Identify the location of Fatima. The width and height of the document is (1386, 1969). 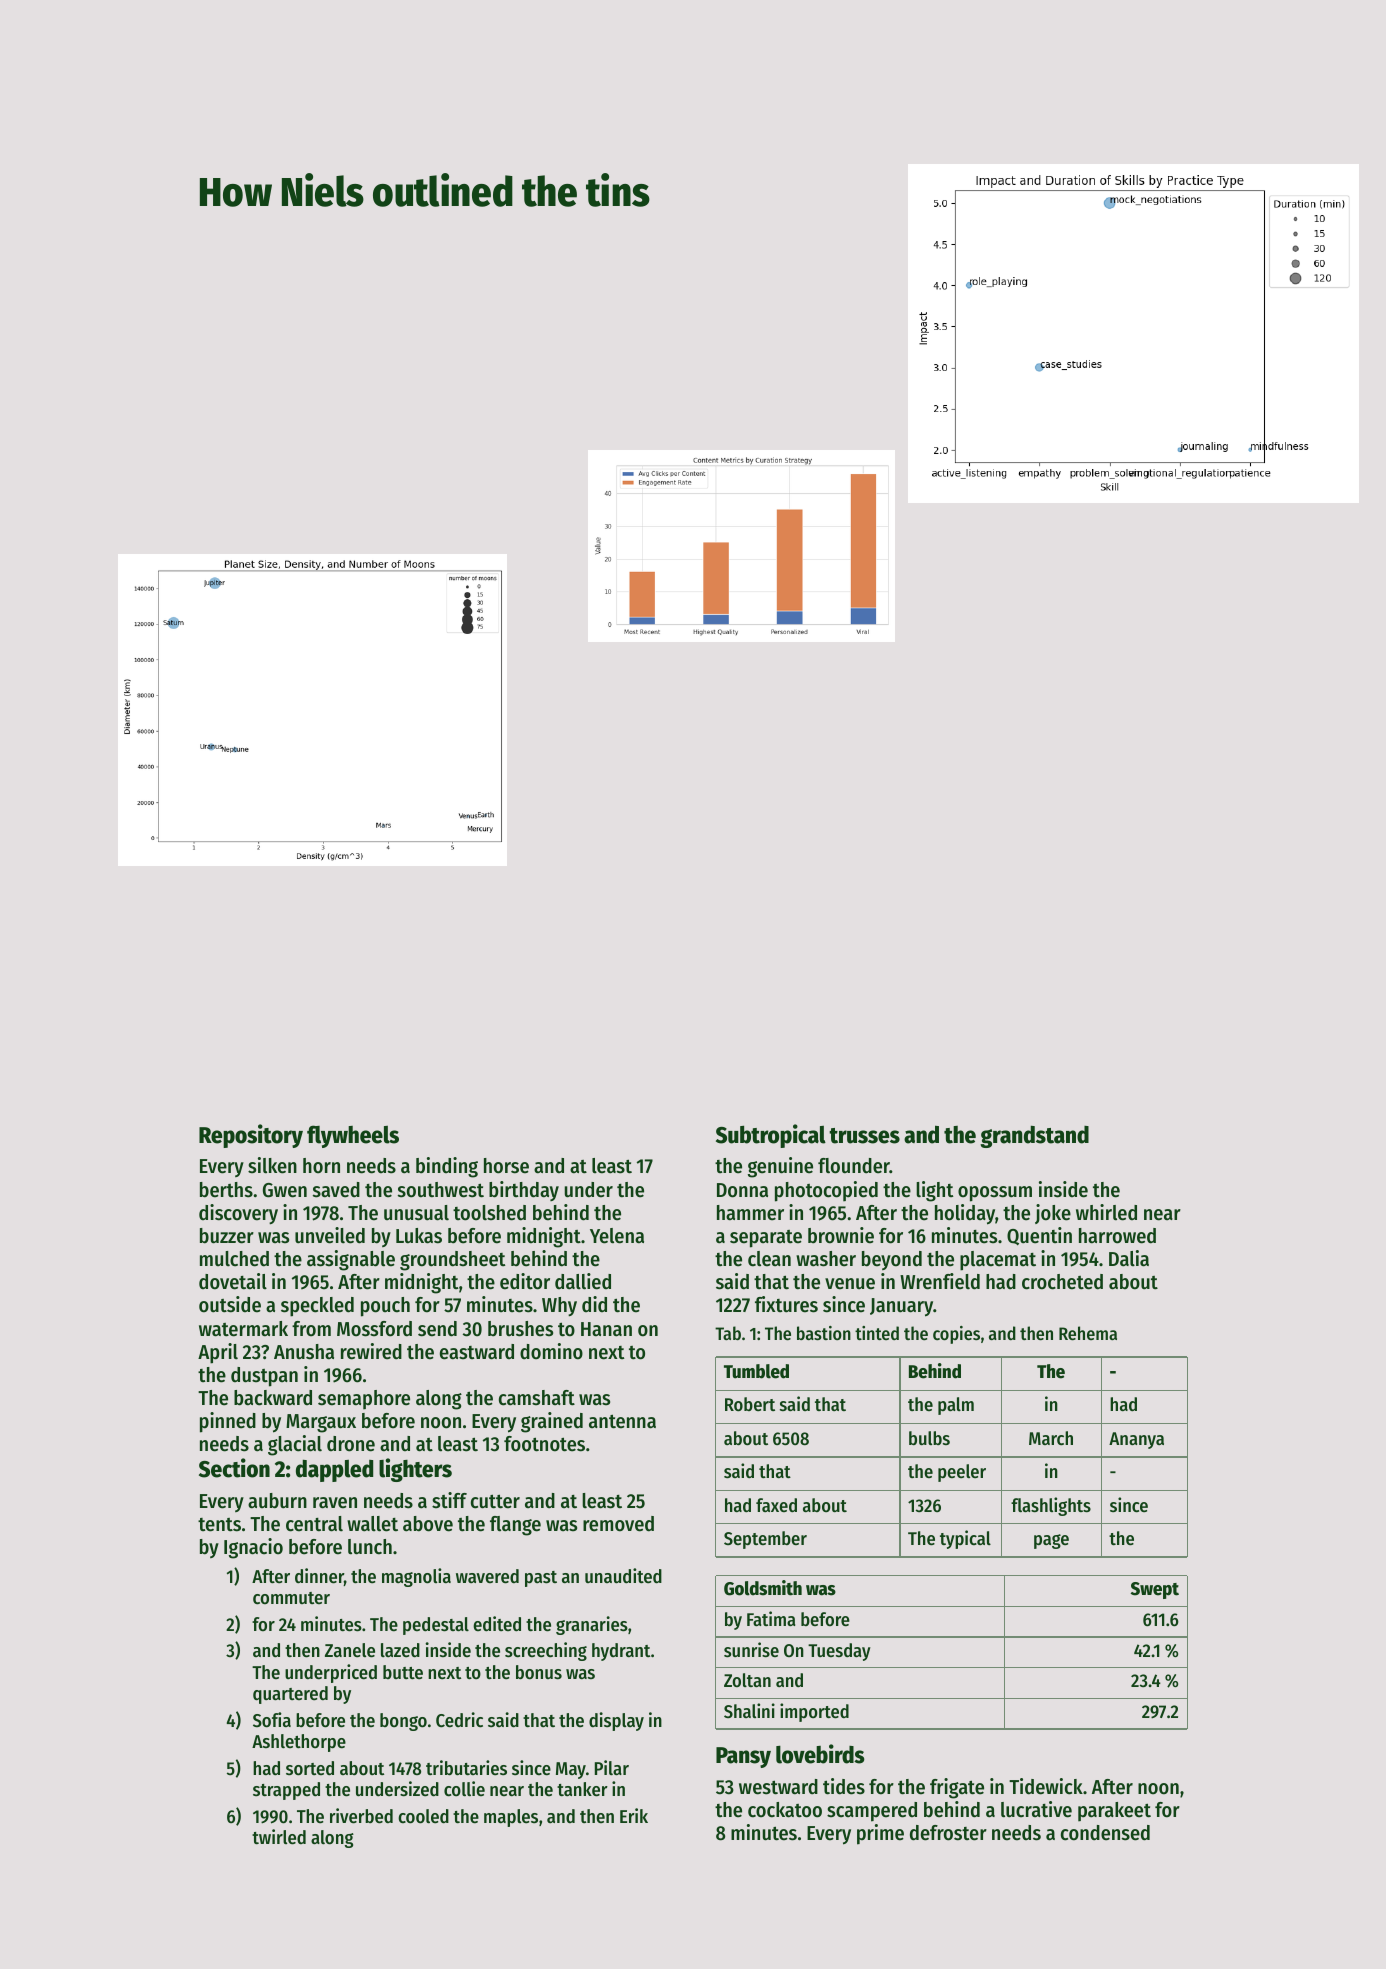
(771, 1618).
